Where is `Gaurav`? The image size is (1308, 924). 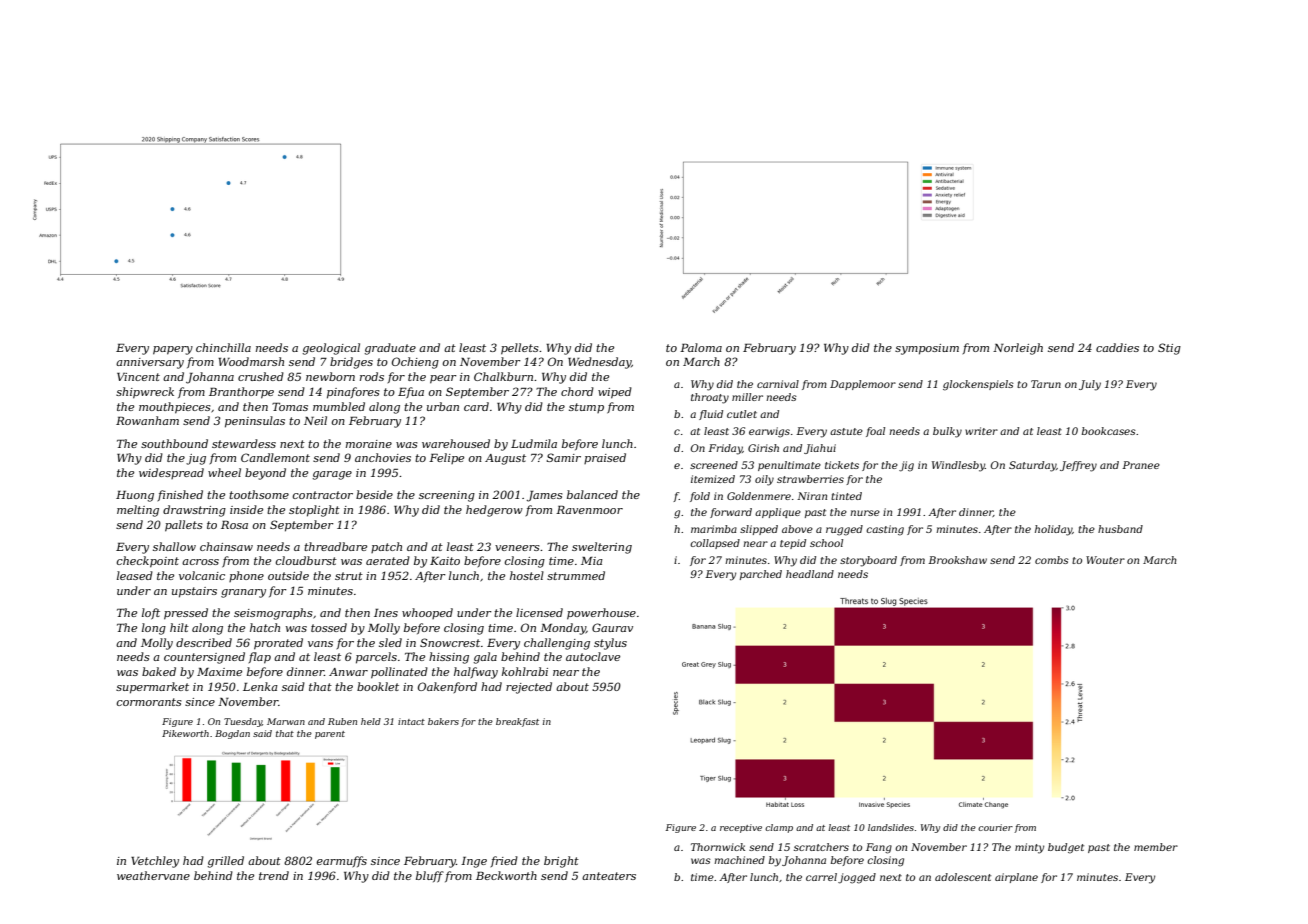
Gaurav is located at coordinates (612, 627).
